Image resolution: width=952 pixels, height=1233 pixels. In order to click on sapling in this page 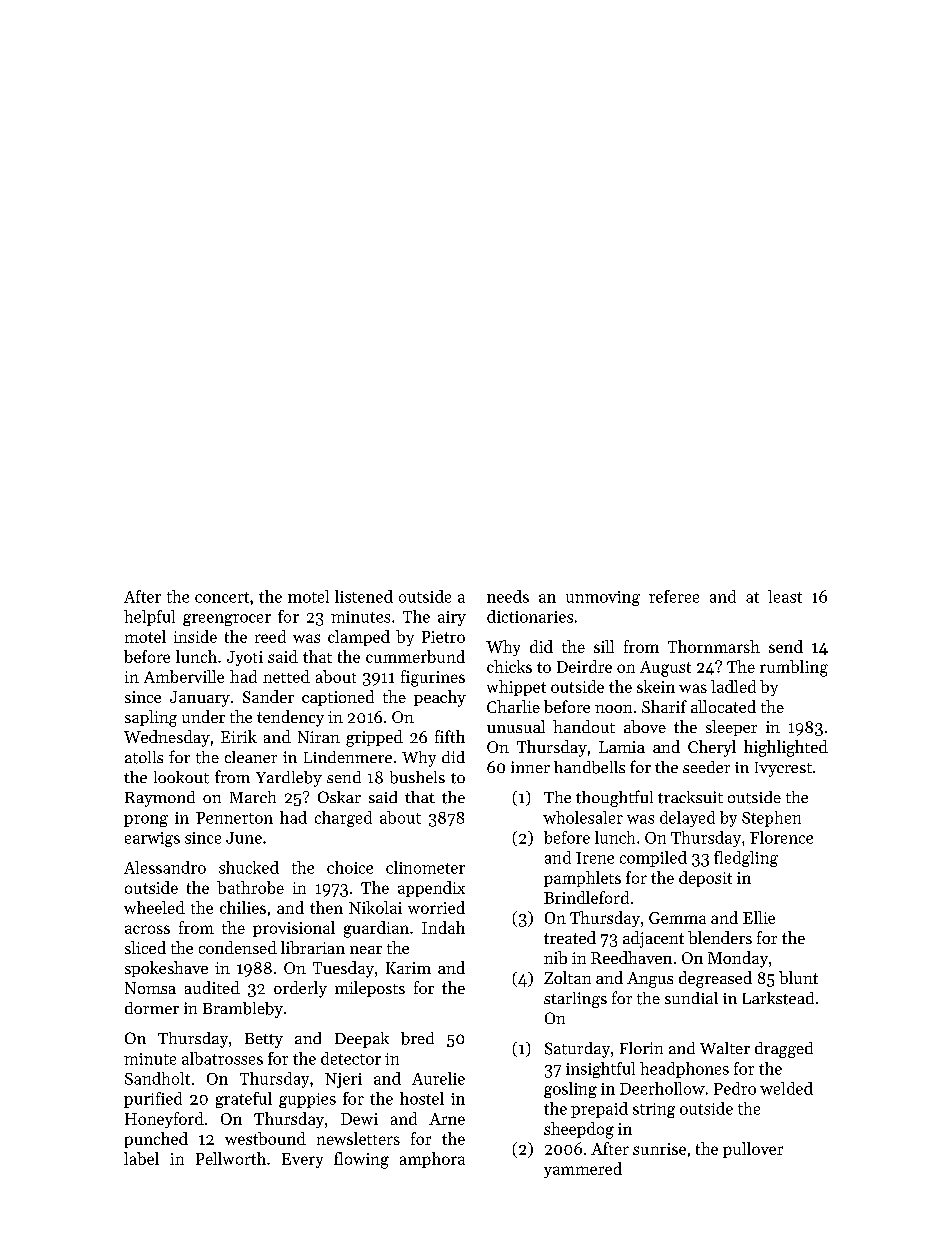, I will do `click(151, 718)`.
